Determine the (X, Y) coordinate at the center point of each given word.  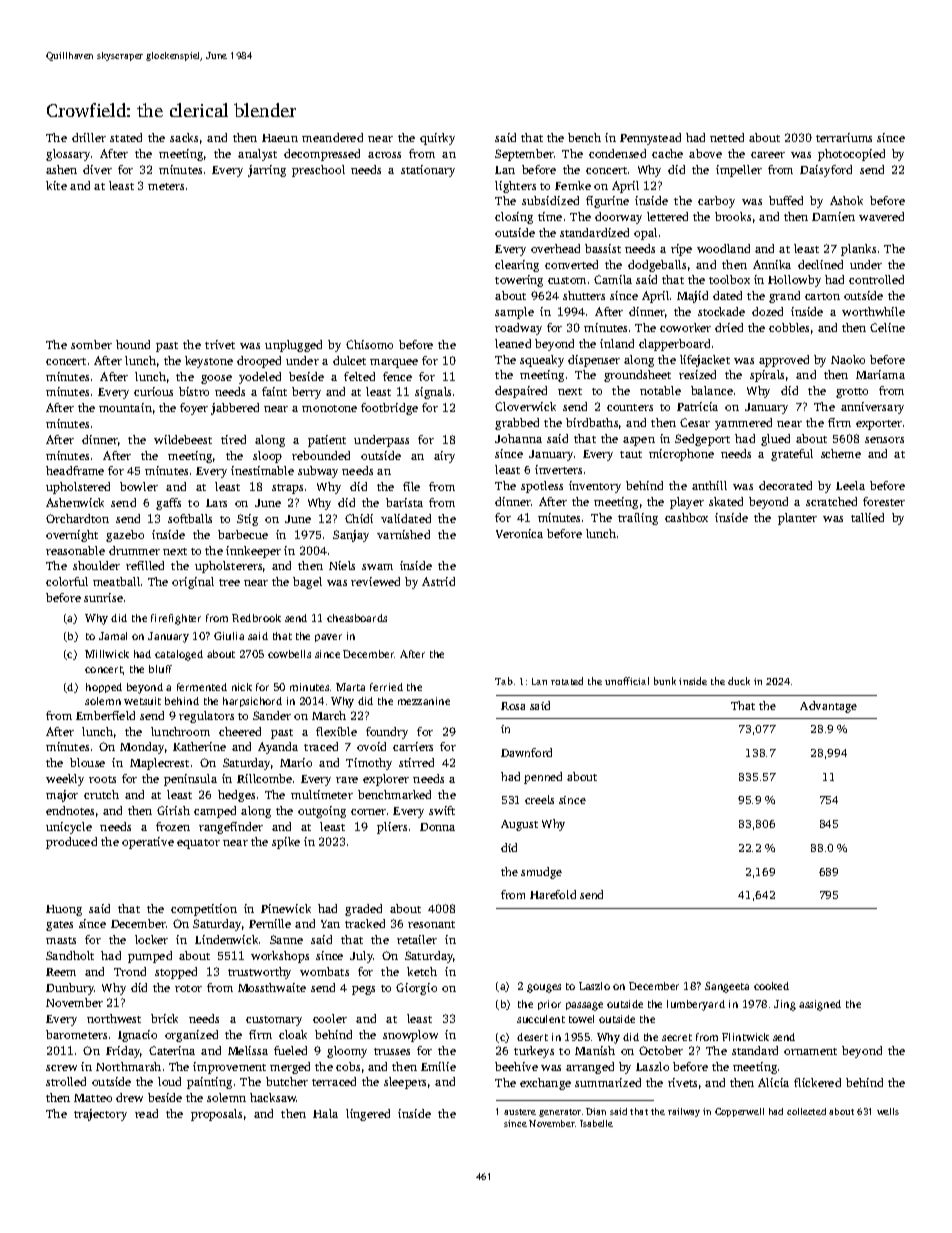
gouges (544, 988)
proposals (216, 1115)
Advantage (828, 707)
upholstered (78, 488)
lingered (368, 1115)
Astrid (438, 581)
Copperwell (739, 1112)
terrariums (844, 137)
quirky (437, 139)
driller (89, 137)
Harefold (553, 894)
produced (71, 843)
